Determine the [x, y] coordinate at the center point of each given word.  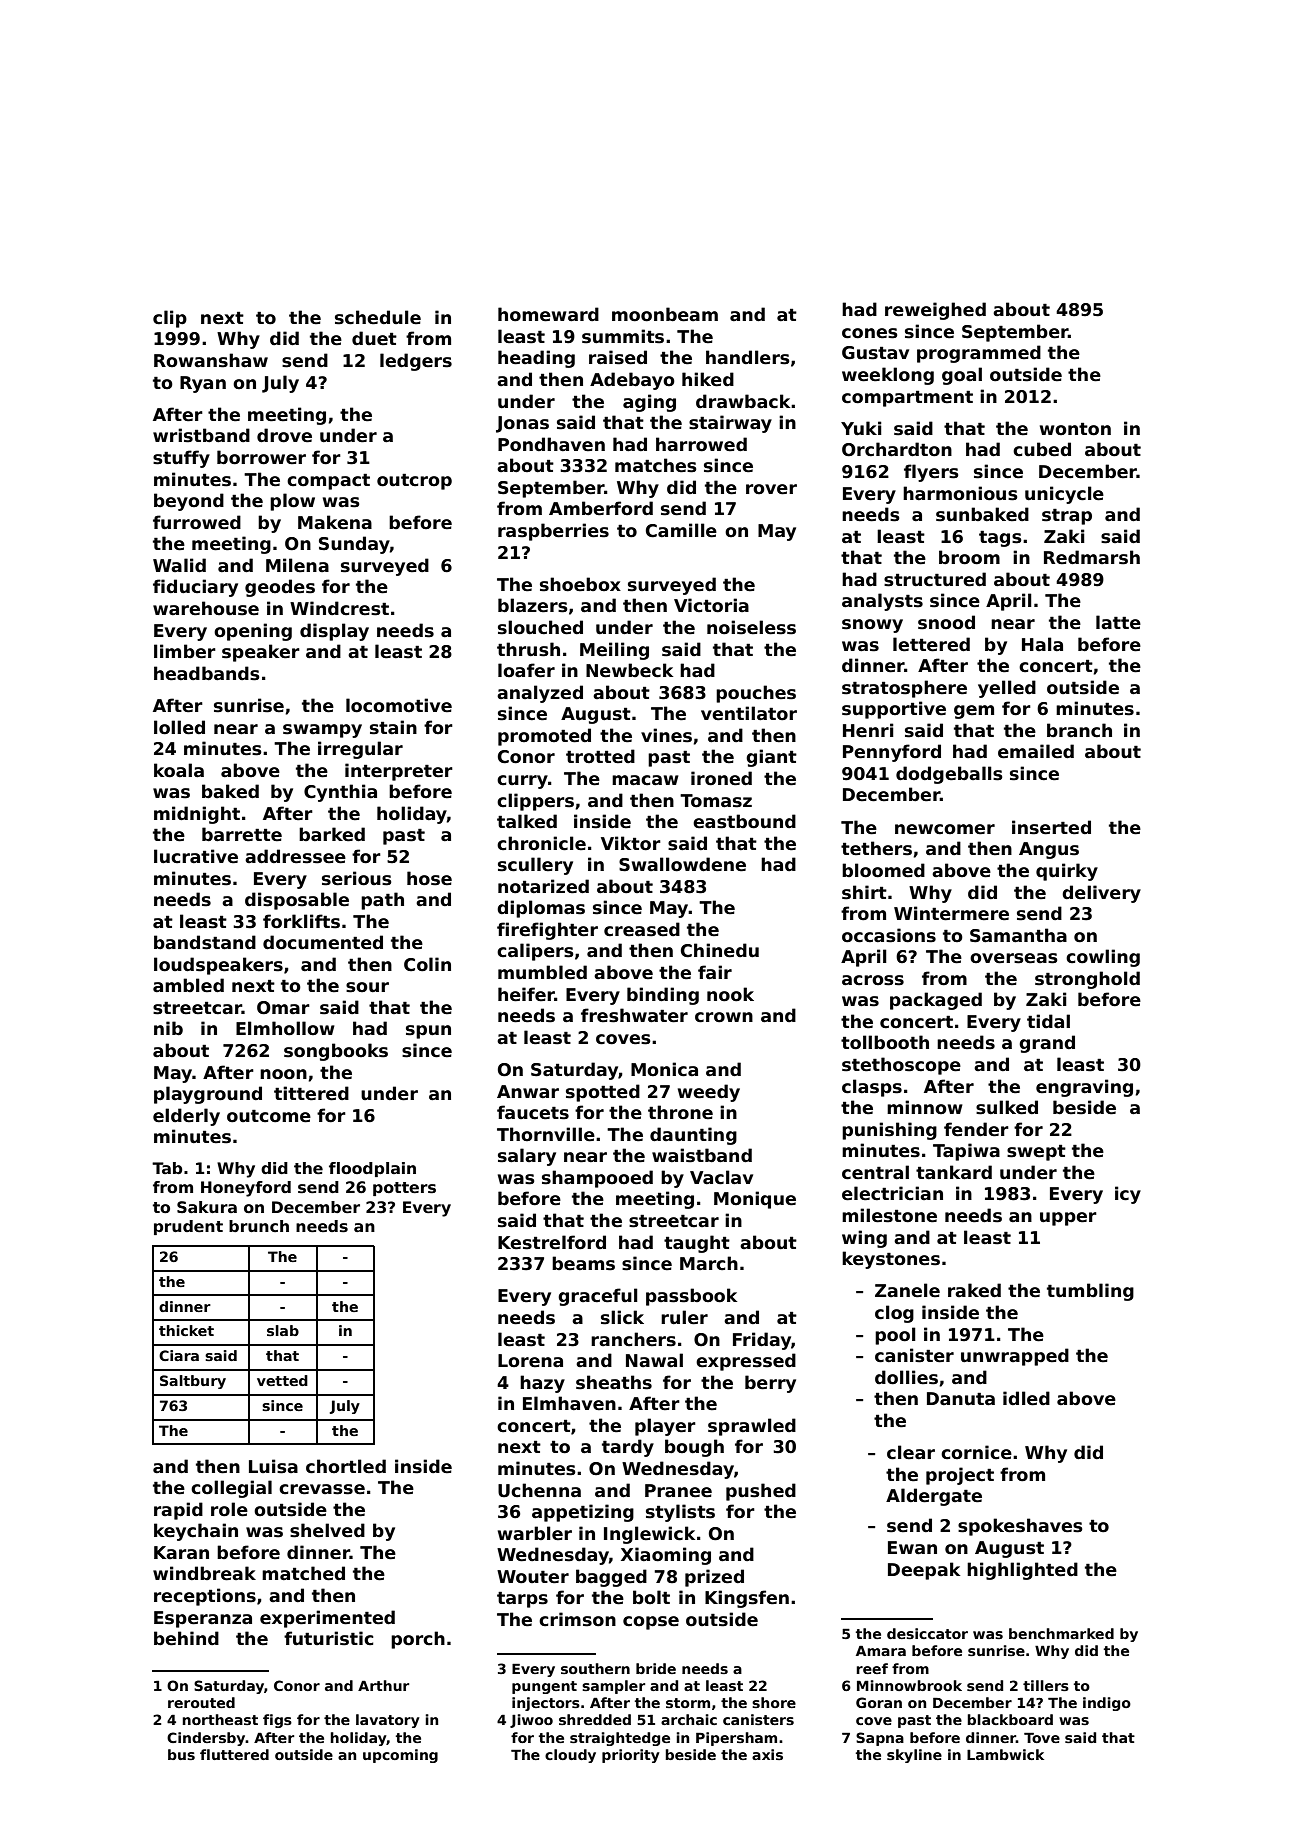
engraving [1084, 1088]
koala [179, 770]
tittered [311, 1093]
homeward [548, 314]
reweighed [935, 311]
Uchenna [539, 1490]
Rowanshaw [211, 360]
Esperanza [203, 1619]
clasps [872, 1088]
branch [1079, 730]
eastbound [744, 821]
